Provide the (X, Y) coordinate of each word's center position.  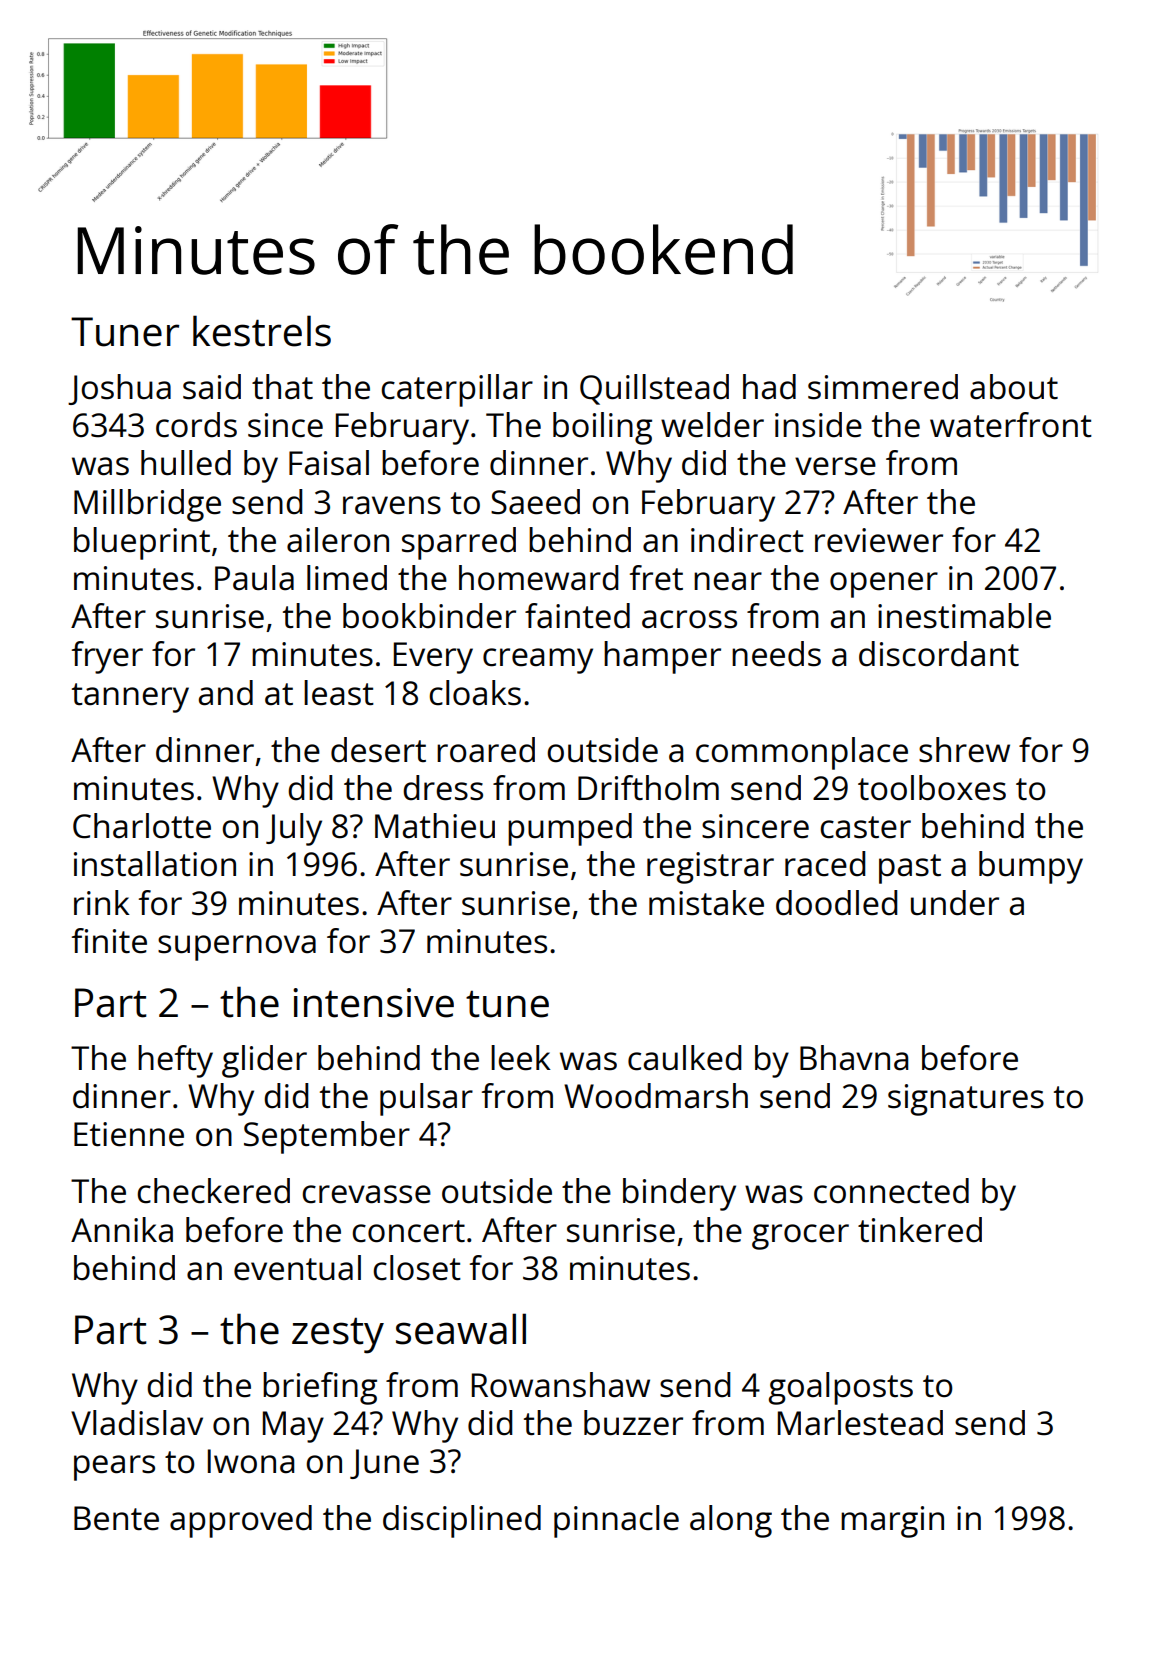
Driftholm (648, 788)
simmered (883, 387)
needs (776, 654)
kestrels (262, 331)
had (769, 387)
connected (891, 1191)
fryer (107, 657)
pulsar (426, 1099)
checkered (213, 1191)
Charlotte (142, 826)
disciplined (462, 1521)
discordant (939, 654)
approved (241, 1521)
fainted (577, 616)
